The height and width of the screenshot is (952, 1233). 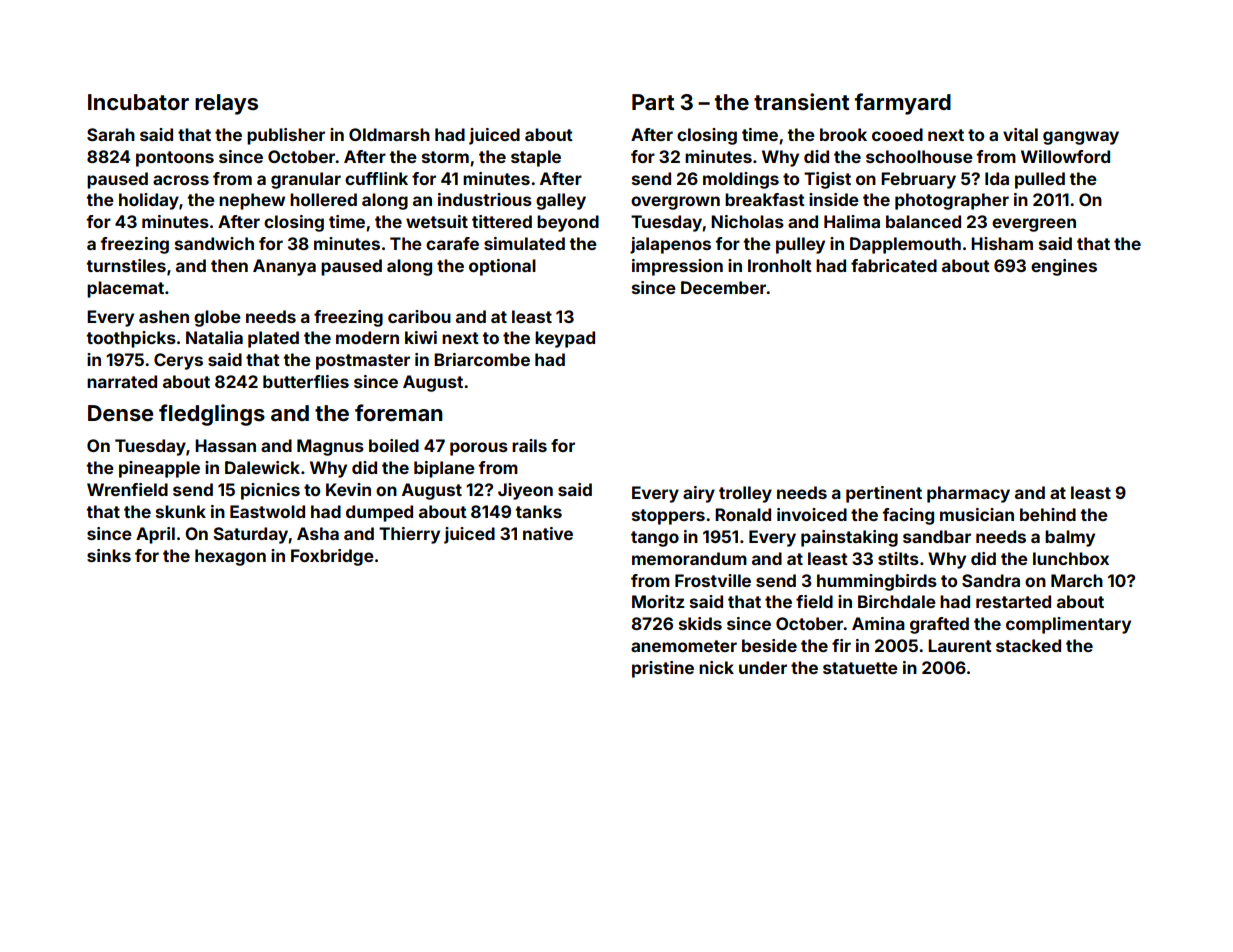 What do you see at coordinates (663, 669) in the screenshot?
I see `pristine` at bounding box center [663, 669].
